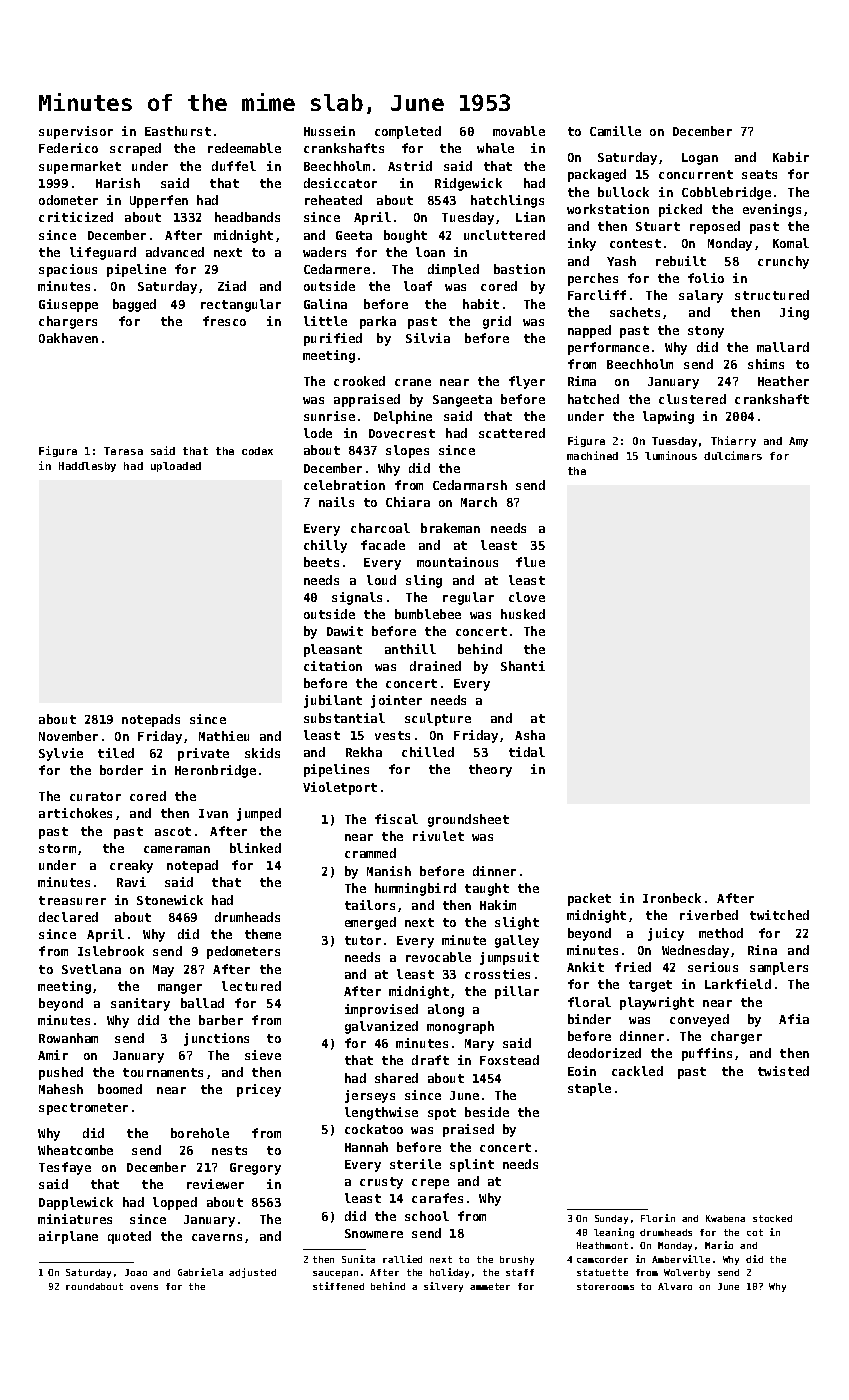  What do you see at coordinates (527, 752) in the image?
I see `tidal` at bounding box center [527, 752].
